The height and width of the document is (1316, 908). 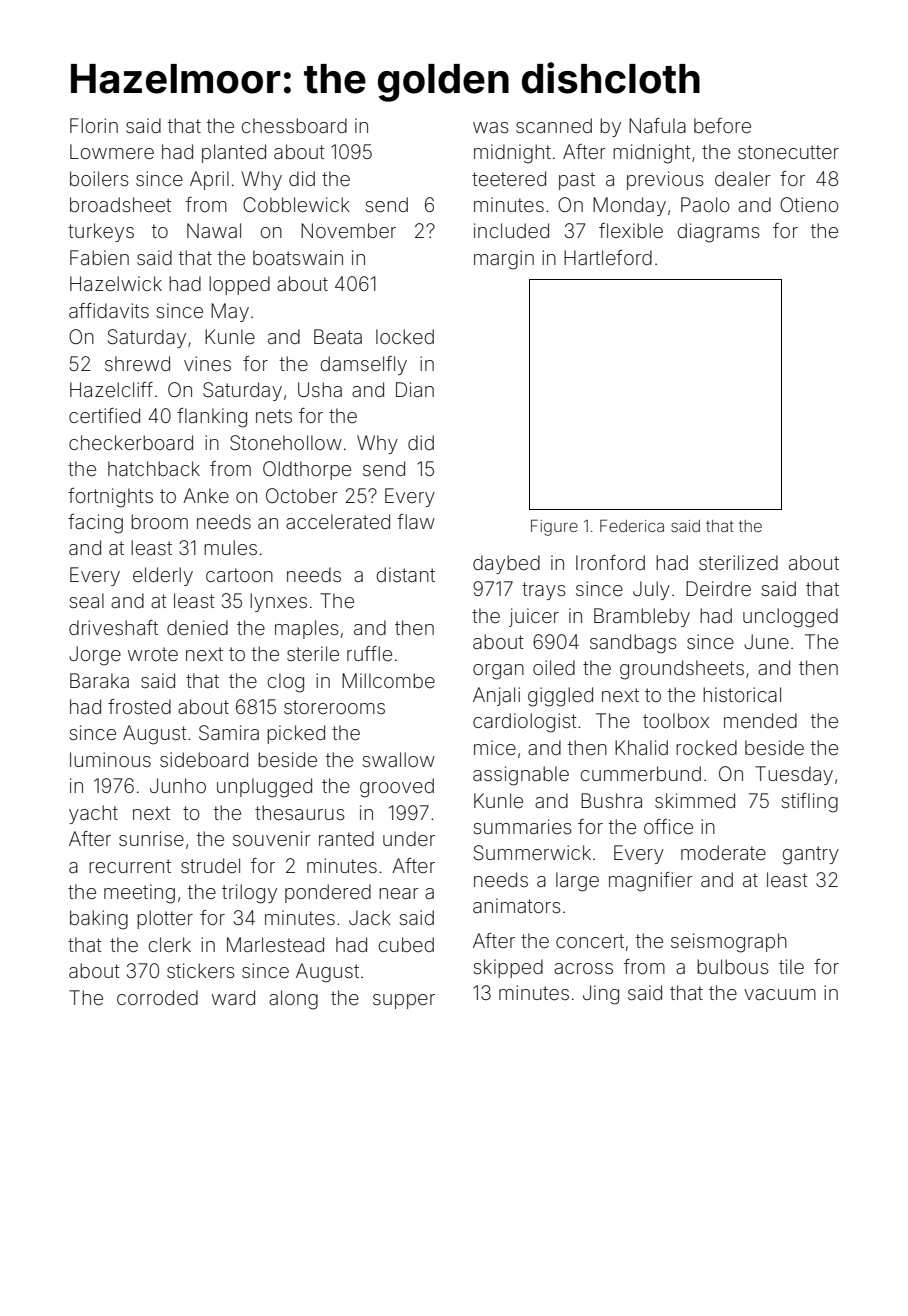 I want to click on corroded, so click(x=157, y=997).
